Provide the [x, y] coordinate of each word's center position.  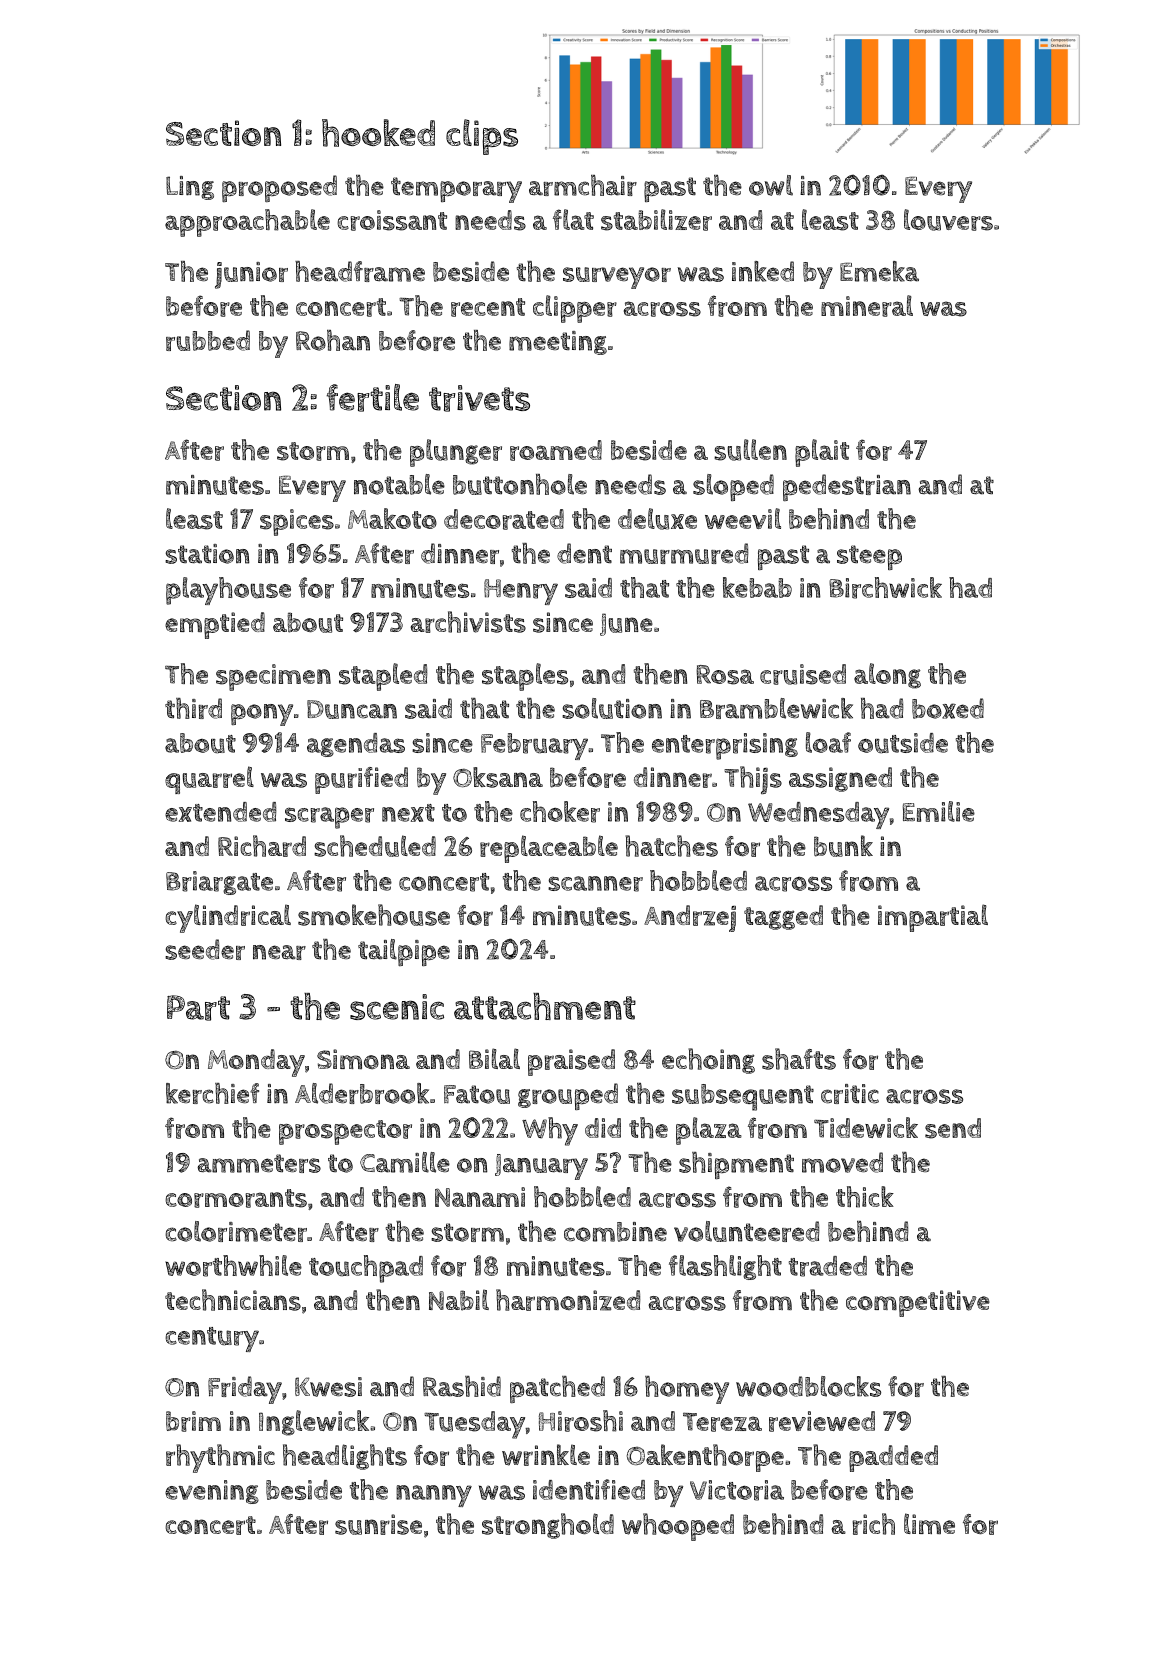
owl [771, 185]
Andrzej [690, 918]
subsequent [743, 1097]
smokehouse [374, 915]
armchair [583, 185]
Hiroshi [581, 1421]
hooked [378, 133]
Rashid [462, 1386]
